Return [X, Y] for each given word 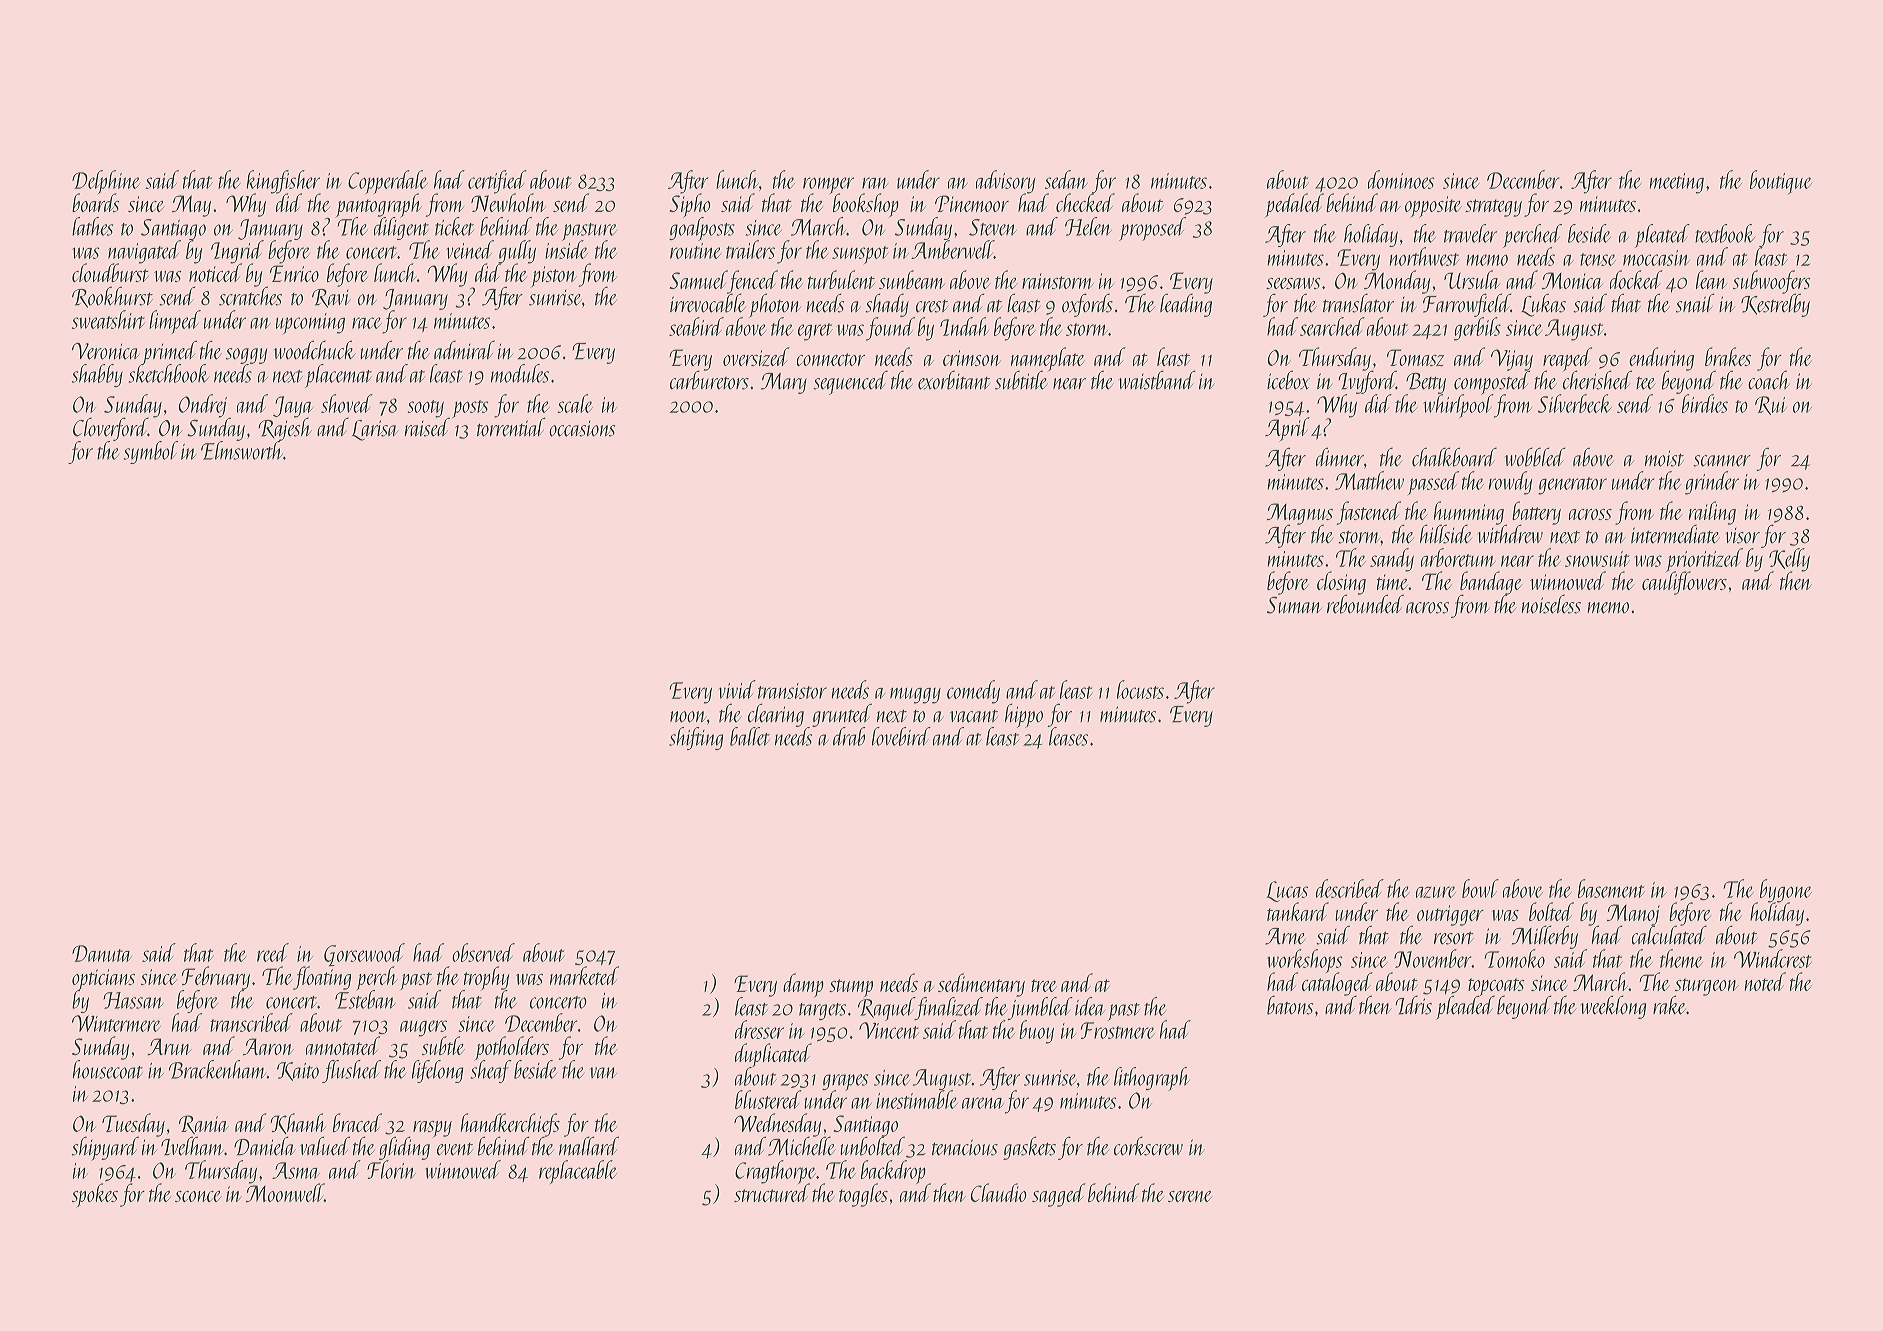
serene [1190, 1196]
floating [322, 978]
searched [1332, 326]
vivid [737, 689]
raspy [432, 1129]
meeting [1676, 183]
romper [828, 185]
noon [688, 717]
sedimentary [981, 985]
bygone [1786, 890]
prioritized [1704, 560]
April [1287, 429]
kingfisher [283, 181]
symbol [151, 452]
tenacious [965, 1147]
